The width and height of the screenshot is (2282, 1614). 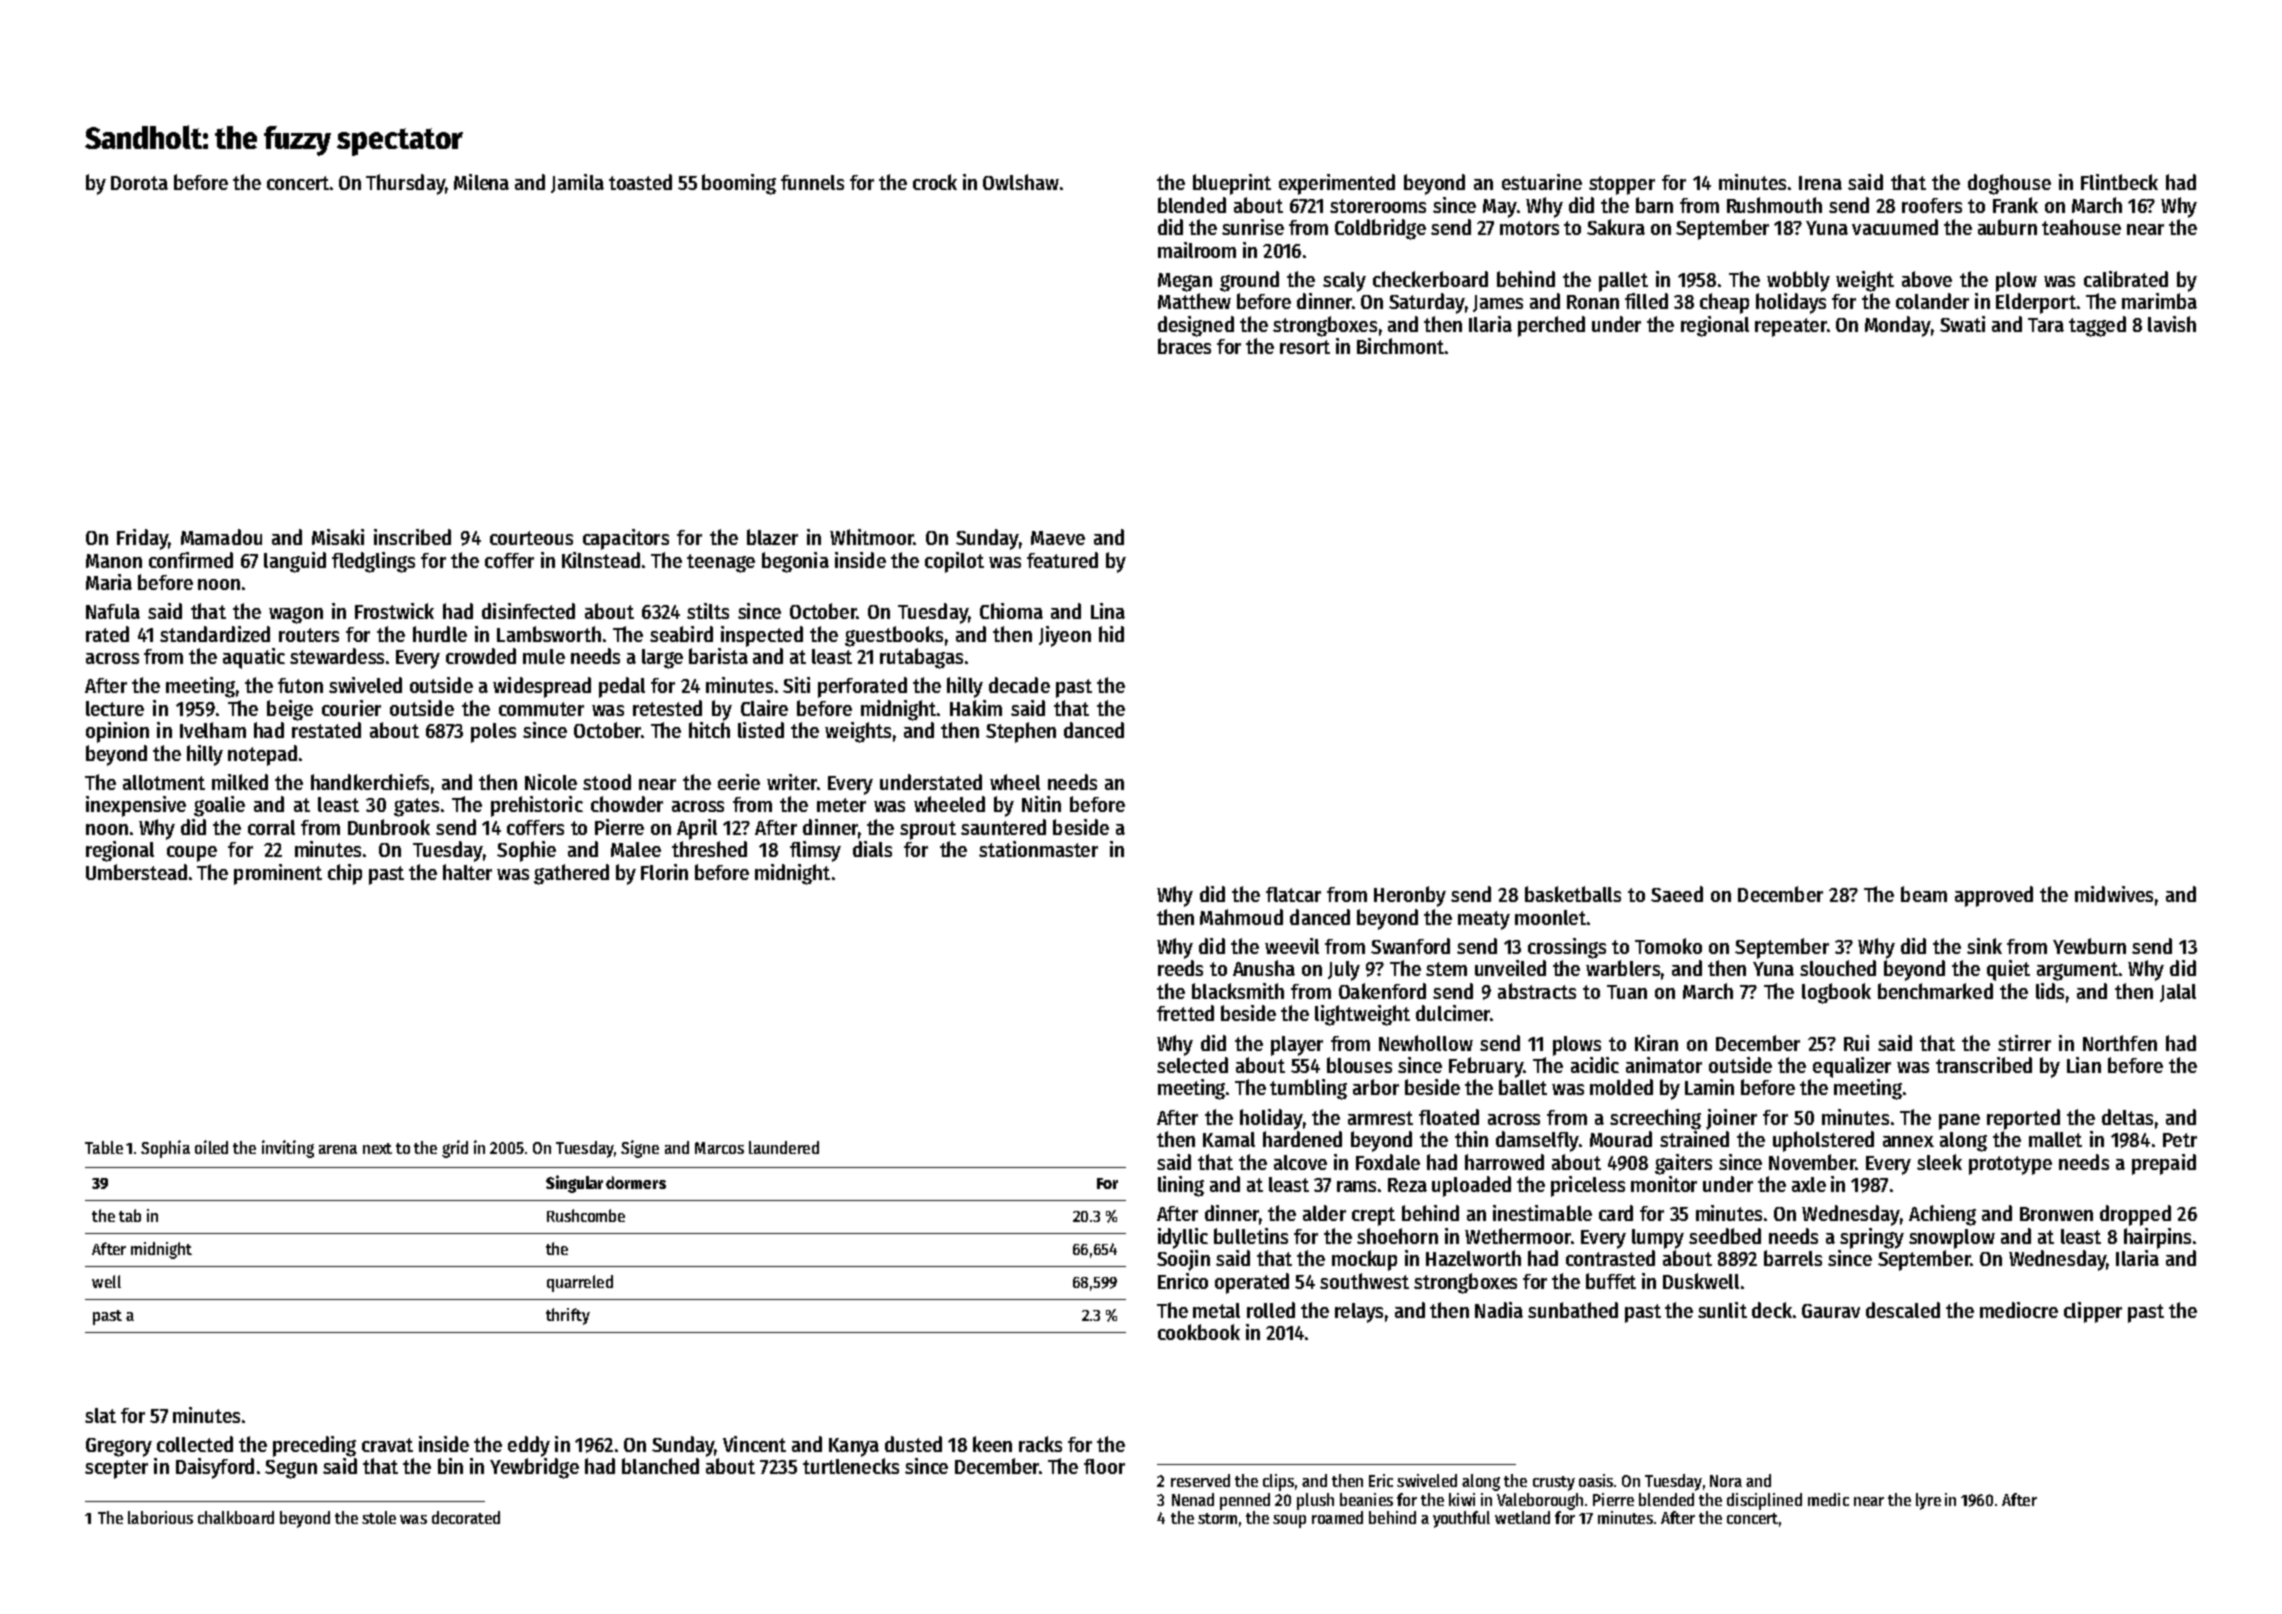 What do you see at coordinates (139, 183) in the screenshot?
I see `Dorota` at bounding box center [139, 183].
